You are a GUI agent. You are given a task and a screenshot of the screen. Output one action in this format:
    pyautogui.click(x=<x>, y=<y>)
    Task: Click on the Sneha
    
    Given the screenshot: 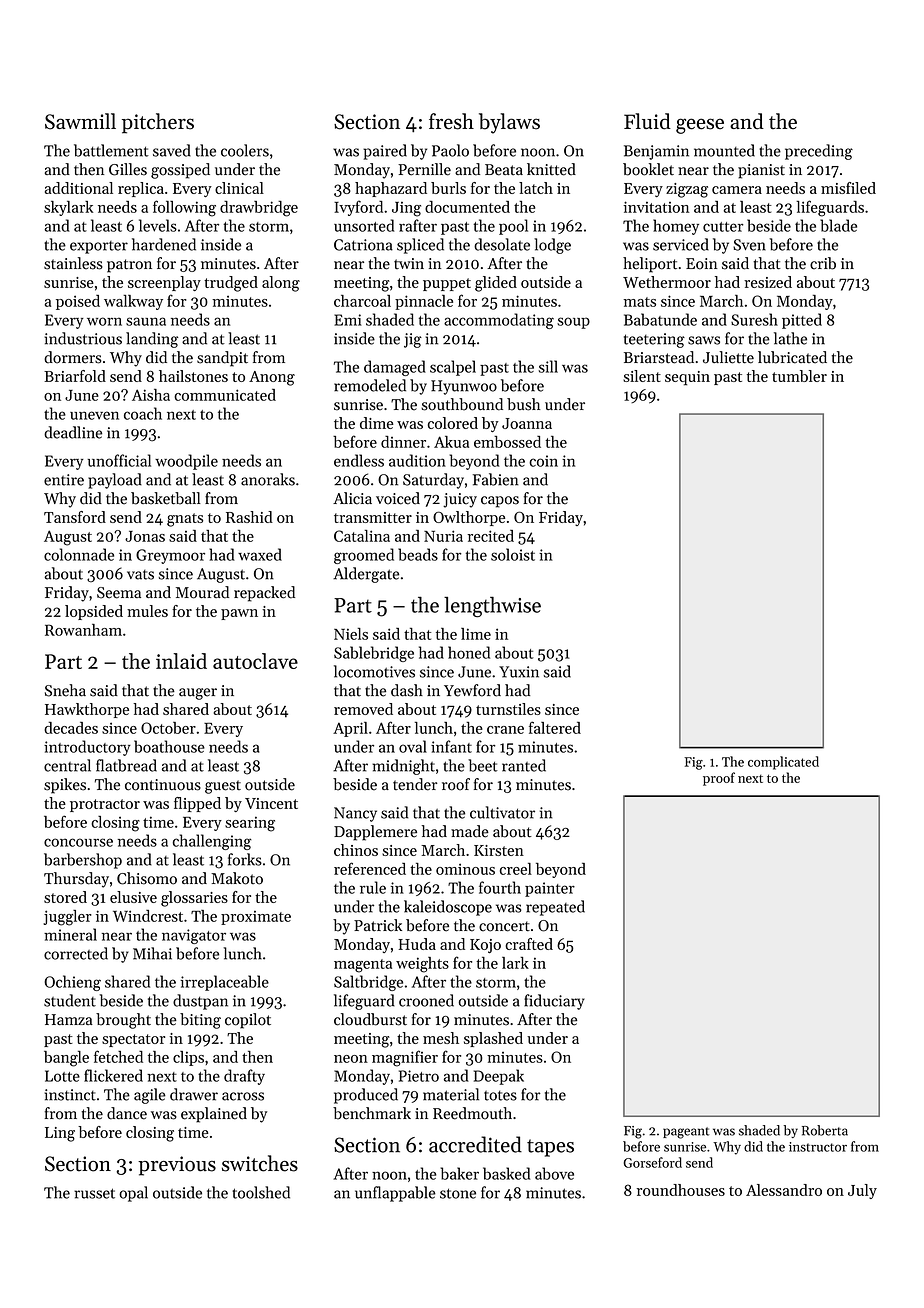 What is the action you would take?
    pyautogui.click(x=65, y=690)
